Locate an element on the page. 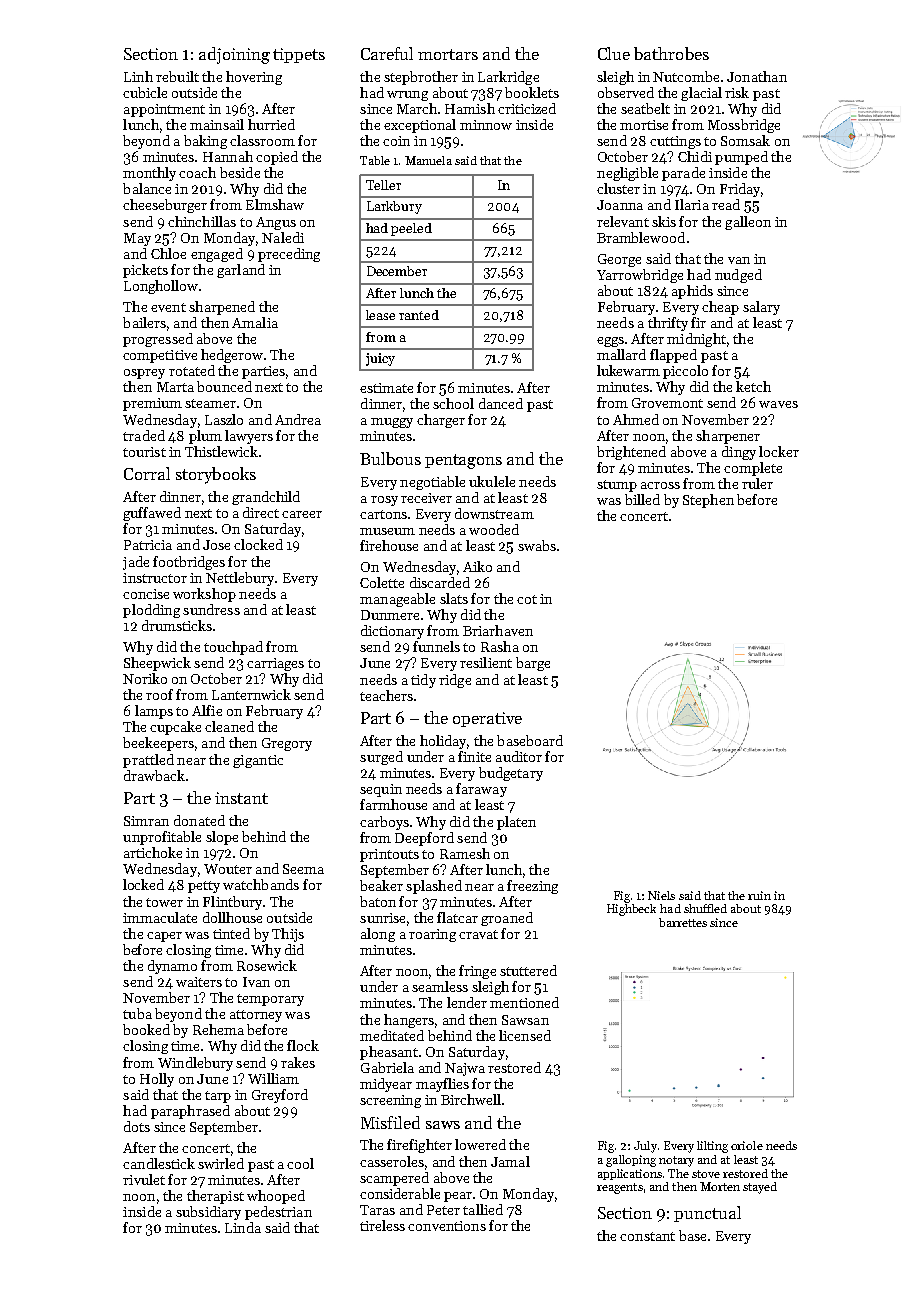  monthly is located at coordinates (149, 174).
